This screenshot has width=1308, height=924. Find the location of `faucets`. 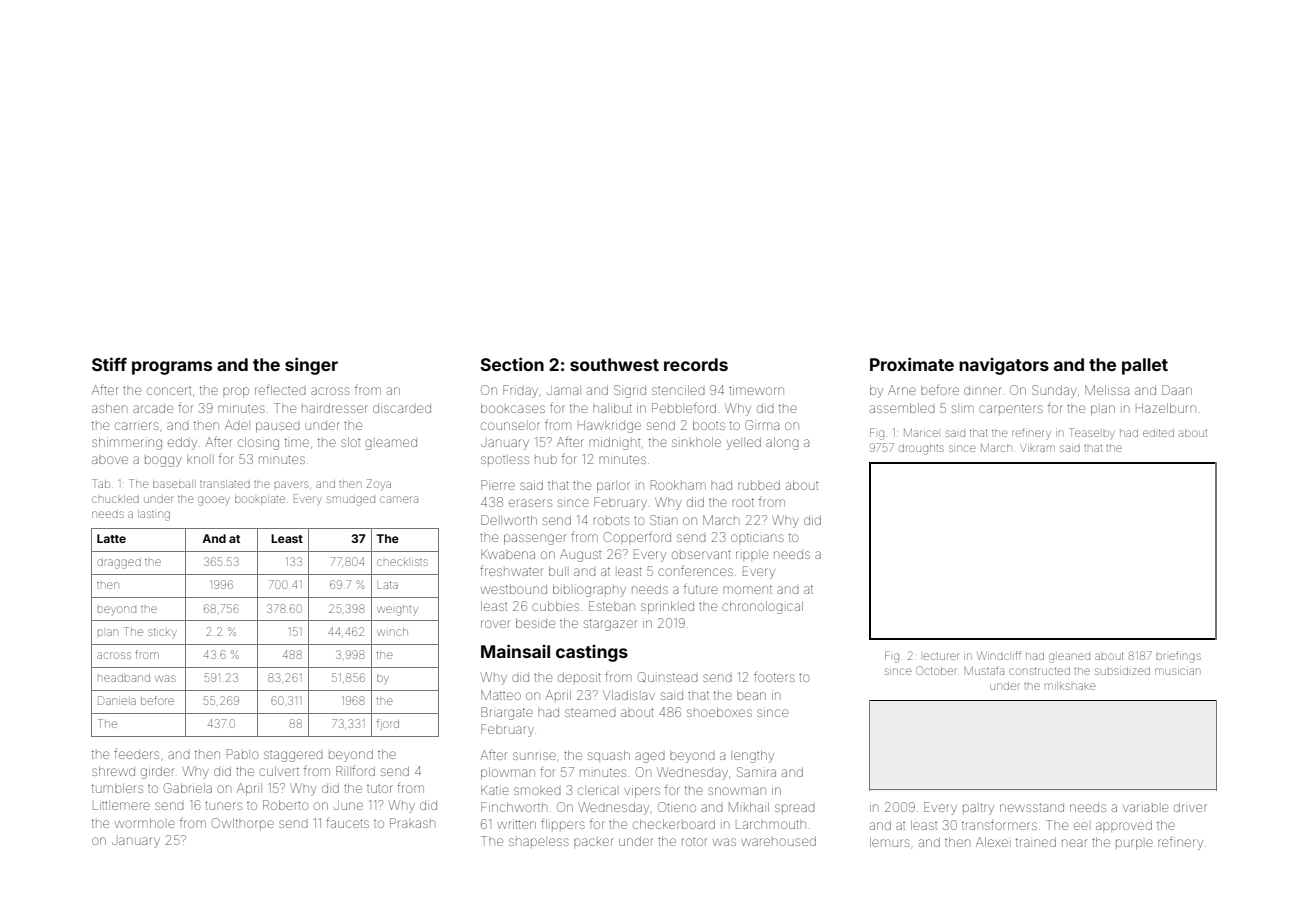

faucets is located at coordinates (347, 823).
